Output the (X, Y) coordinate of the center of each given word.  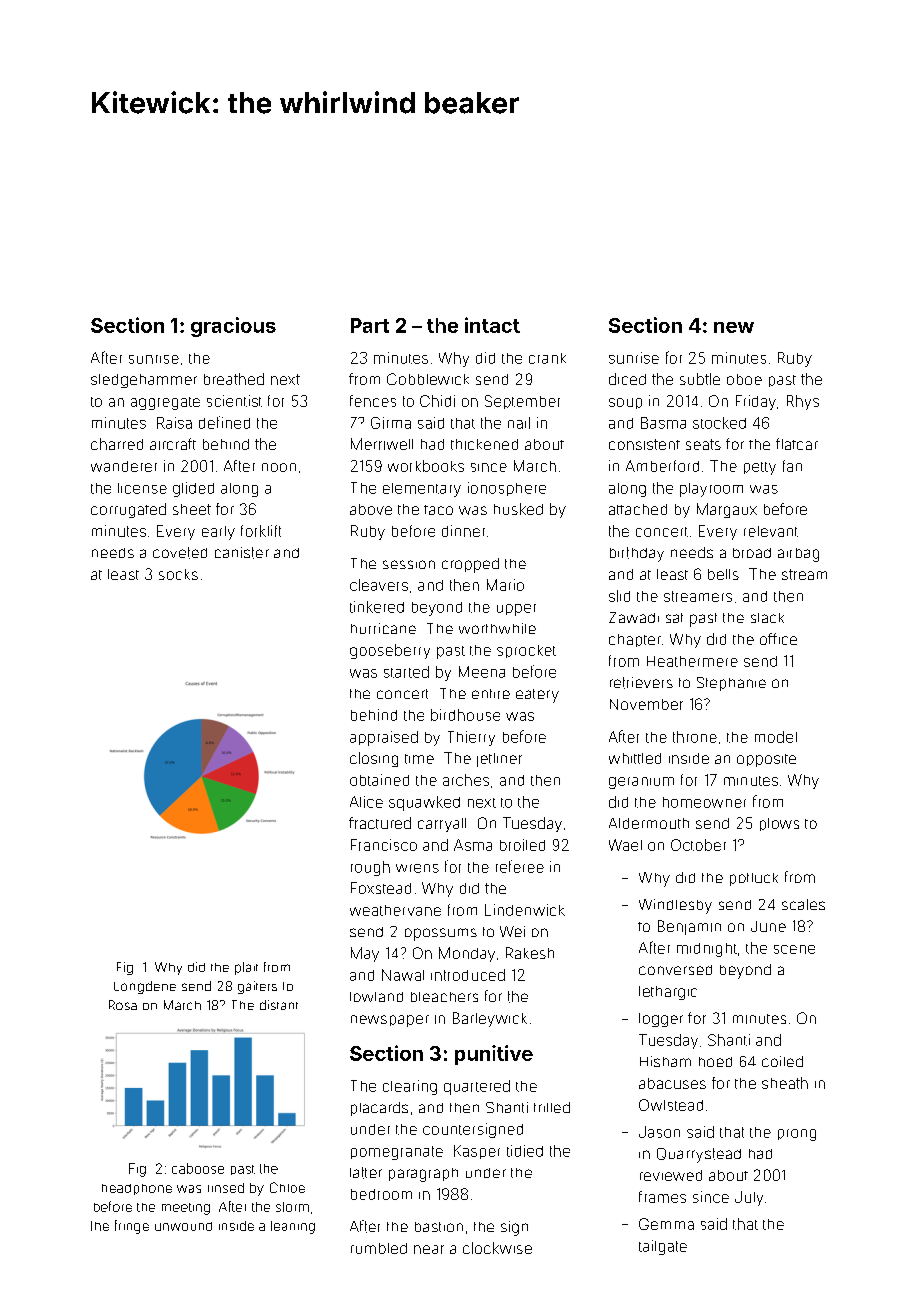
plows (779, 824)
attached (638, 509)
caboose (198, 1168)
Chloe (287, 1187)
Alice (366, 802)
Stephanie (731, 684)
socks (178, 574)
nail (519, 423)
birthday (637, 554)
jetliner (499, 760)
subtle (700, 379)
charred (117, 444)
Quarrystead (699, 1155)
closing (374, 759)
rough (370, 868)
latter (366, 1173)
